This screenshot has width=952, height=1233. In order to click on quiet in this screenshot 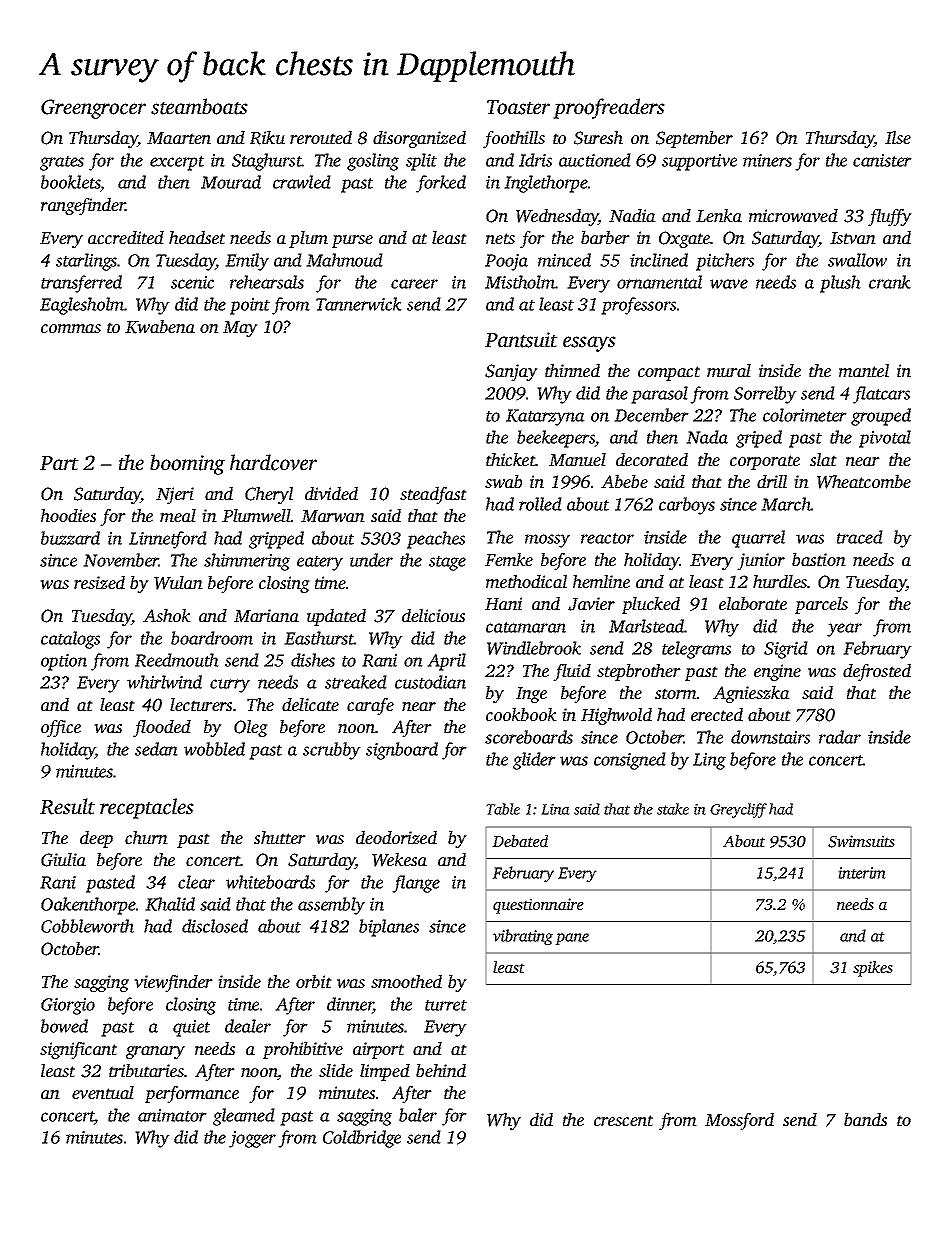, I will do `click(191, 1028)`.
